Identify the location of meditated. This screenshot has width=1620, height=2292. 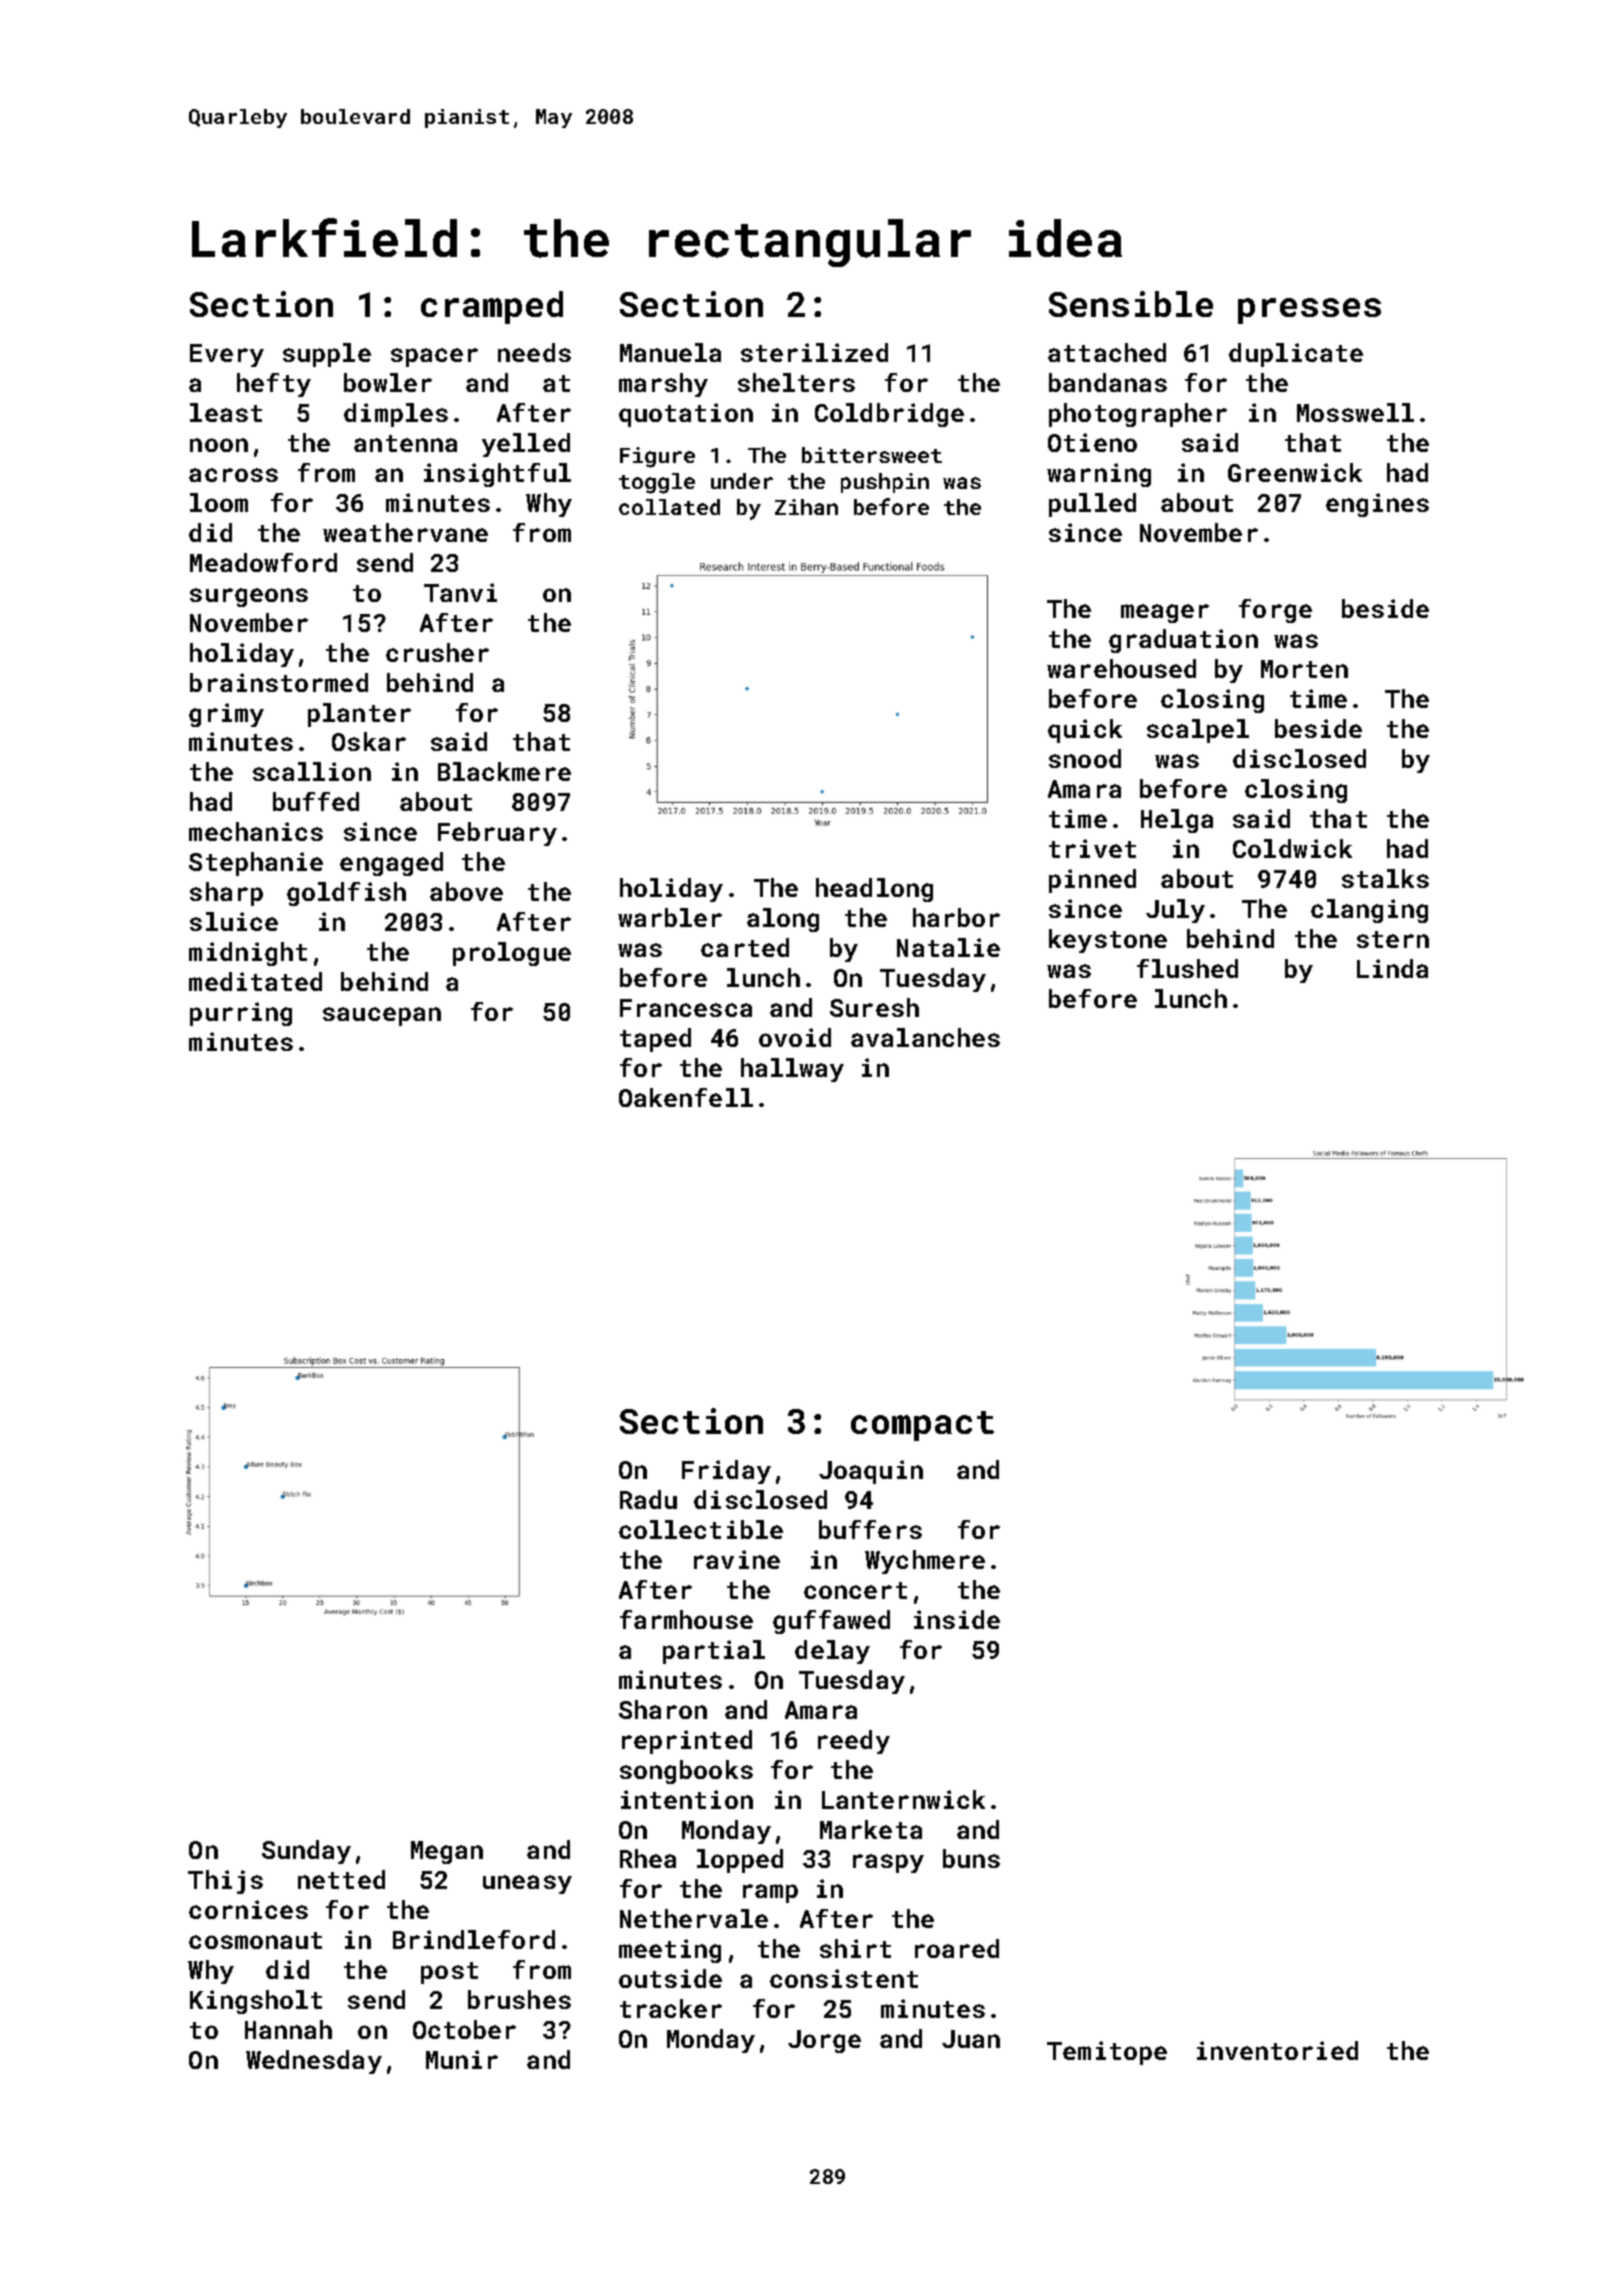
(255, 981).
